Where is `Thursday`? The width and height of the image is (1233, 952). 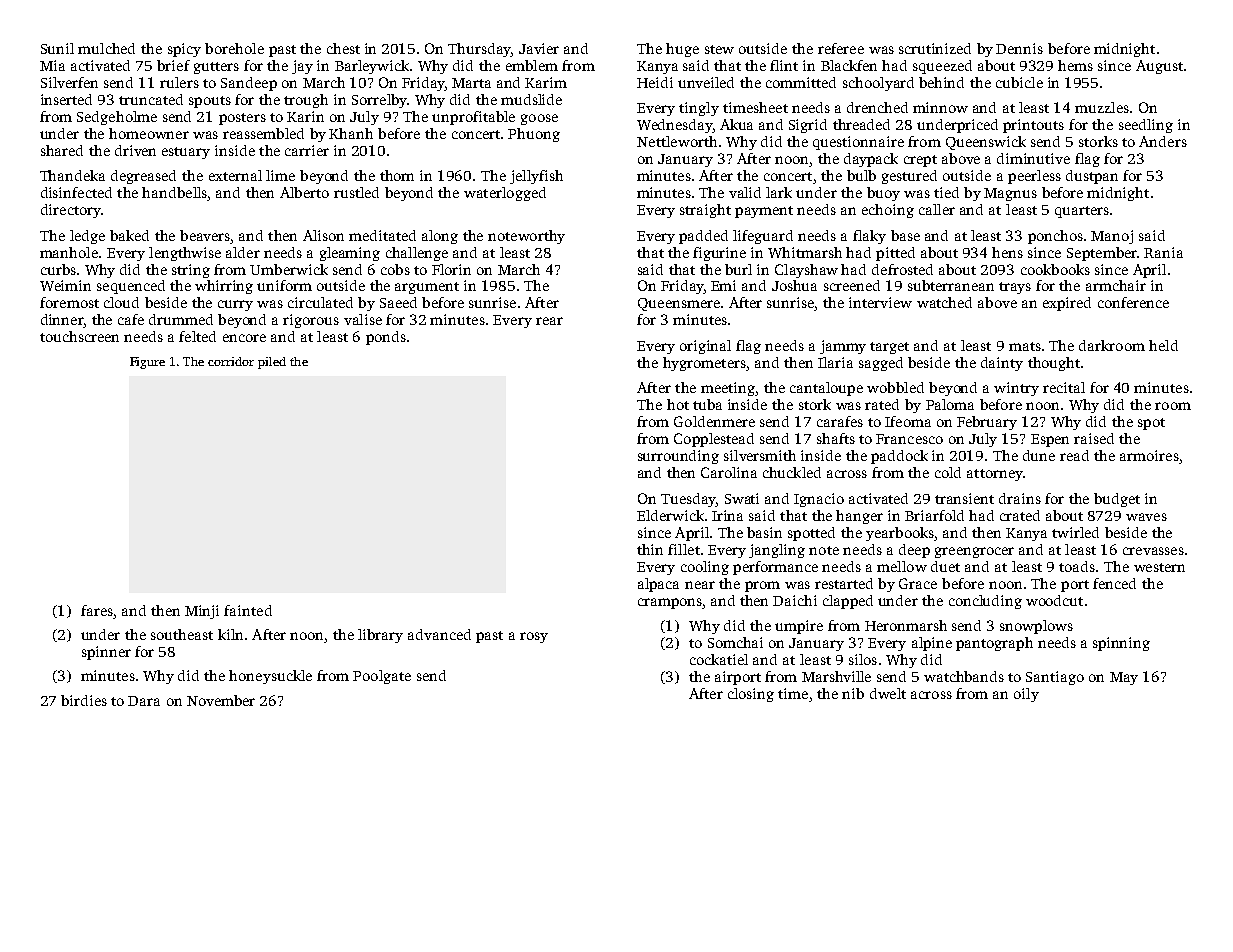 Thursday is located at coordinates (479, 50).
